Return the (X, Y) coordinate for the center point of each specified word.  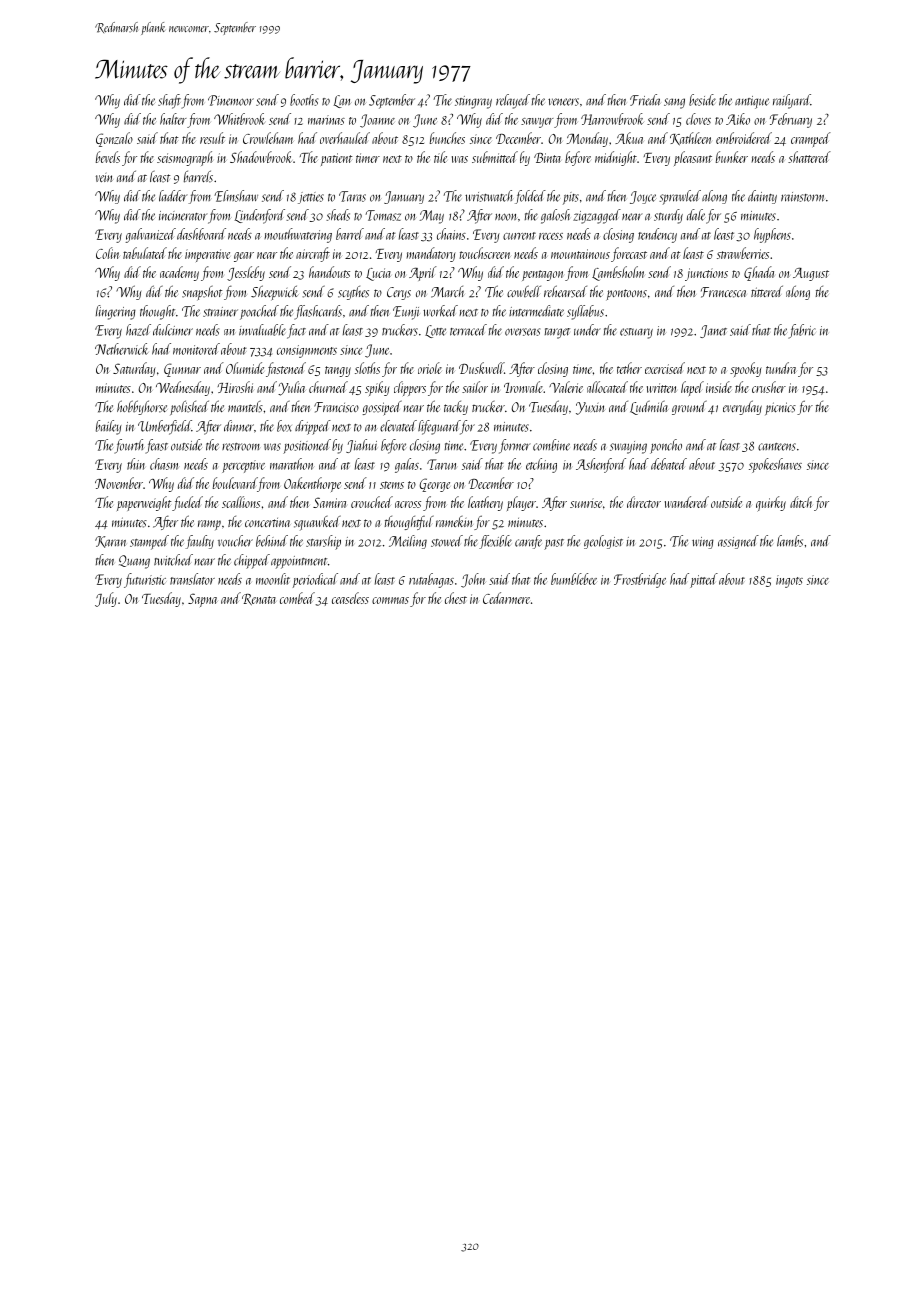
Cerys (399, 293)
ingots (789, 581)
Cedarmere (506, 598)
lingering (116, 312)
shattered (809, 157)
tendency (657, 235)
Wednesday (183, 388)
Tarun (441, 464)
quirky (771, 504)
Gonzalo (114, 139)
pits (571, 198)
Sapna (203, 600)
